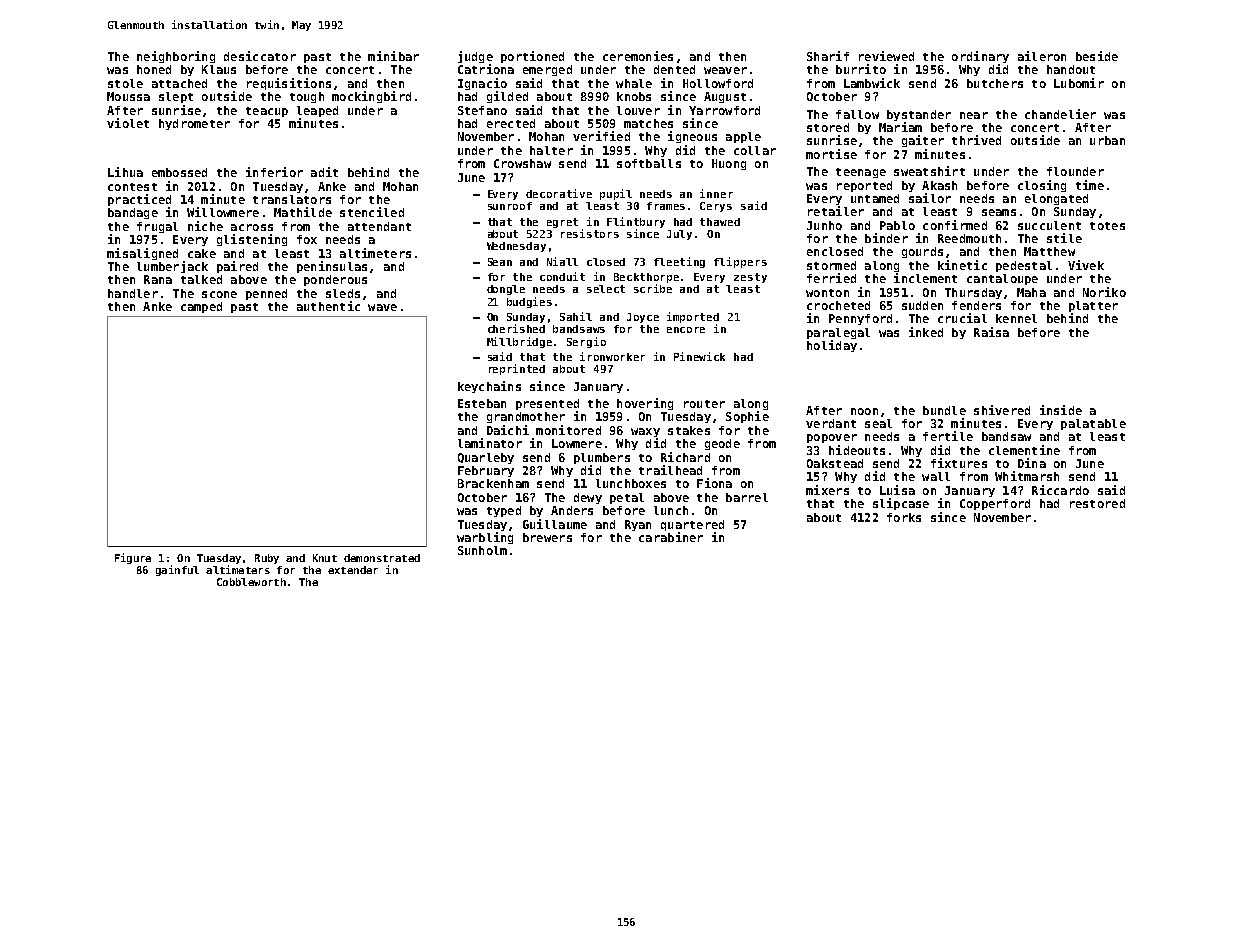 The height and width of the page is (952, 1233). I want to click on attendant, so click(379, 226).
